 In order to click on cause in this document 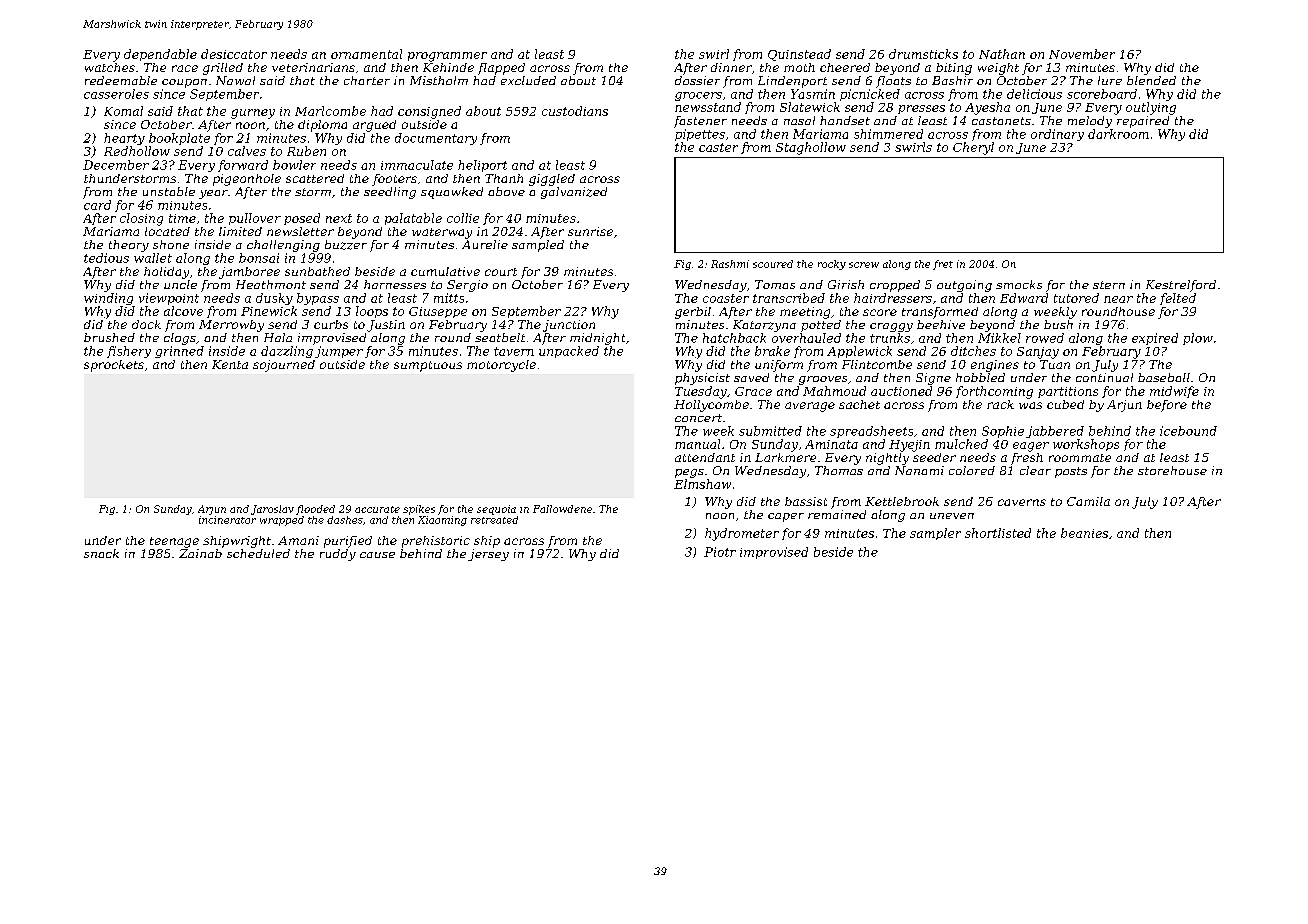, I will do `click(377, 555)`.
